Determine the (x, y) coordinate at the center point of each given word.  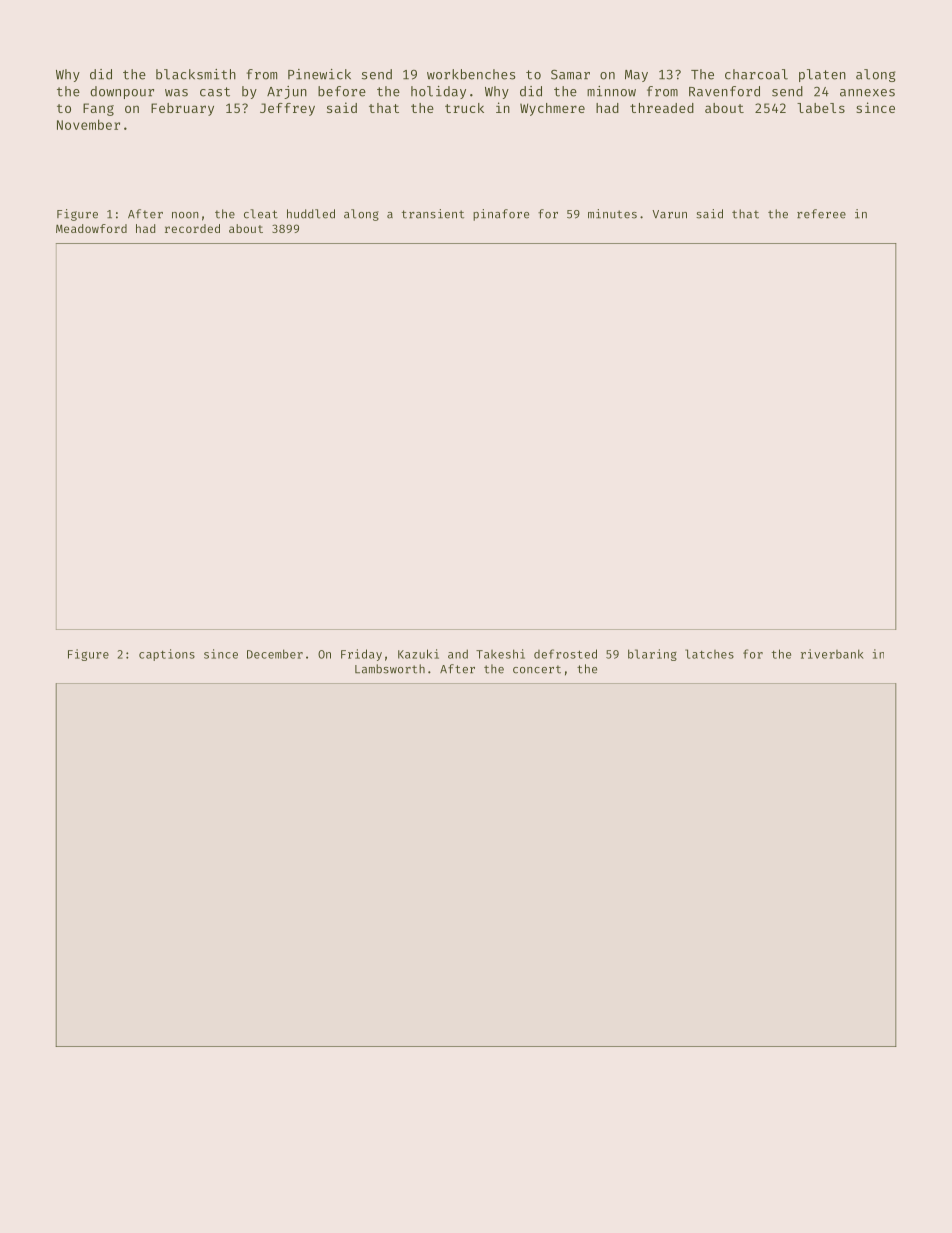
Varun (669, 214)
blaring (652, 655)
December (275, 654)
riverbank (832, 654)
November (88, 124)
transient (433, 214)
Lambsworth (390, 669)
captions (167, 655)
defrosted (565, 654)
